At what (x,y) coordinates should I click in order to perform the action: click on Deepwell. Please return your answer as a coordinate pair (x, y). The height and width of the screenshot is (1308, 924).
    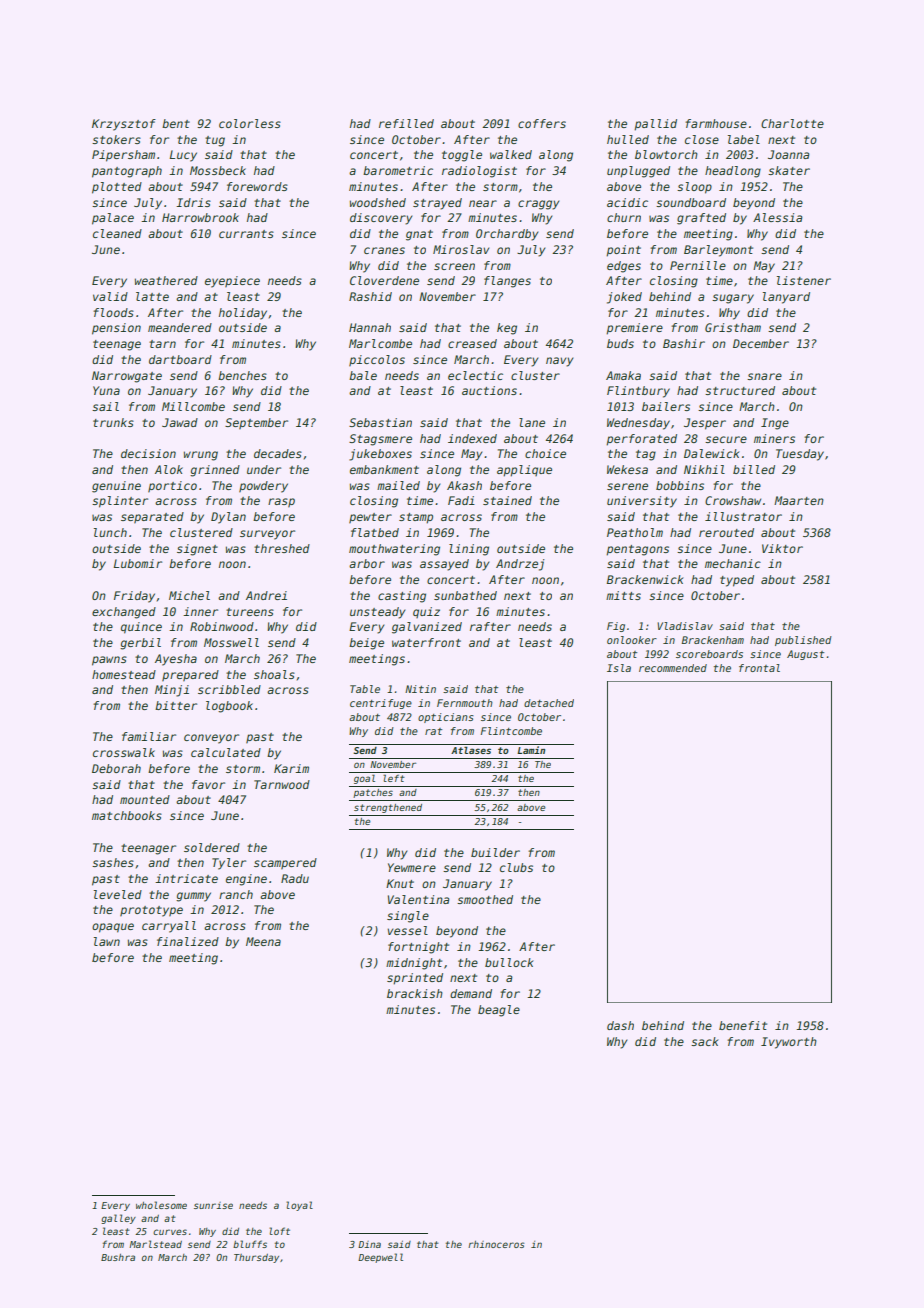
    Looking at the image, I should click on (380, 1258).
